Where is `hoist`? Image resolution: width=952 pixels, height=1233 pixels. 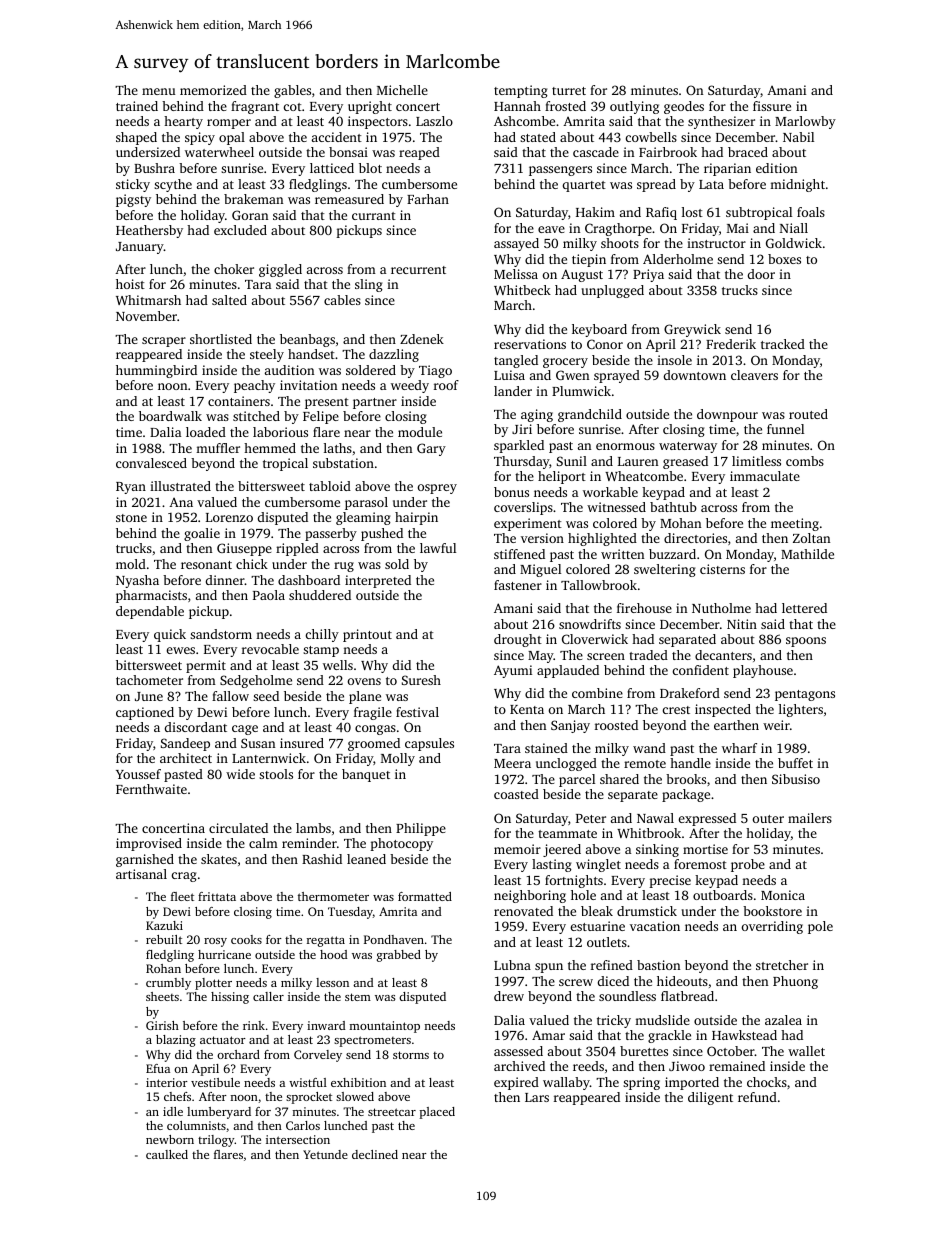
hoist is located at coordinates (130, 284).
